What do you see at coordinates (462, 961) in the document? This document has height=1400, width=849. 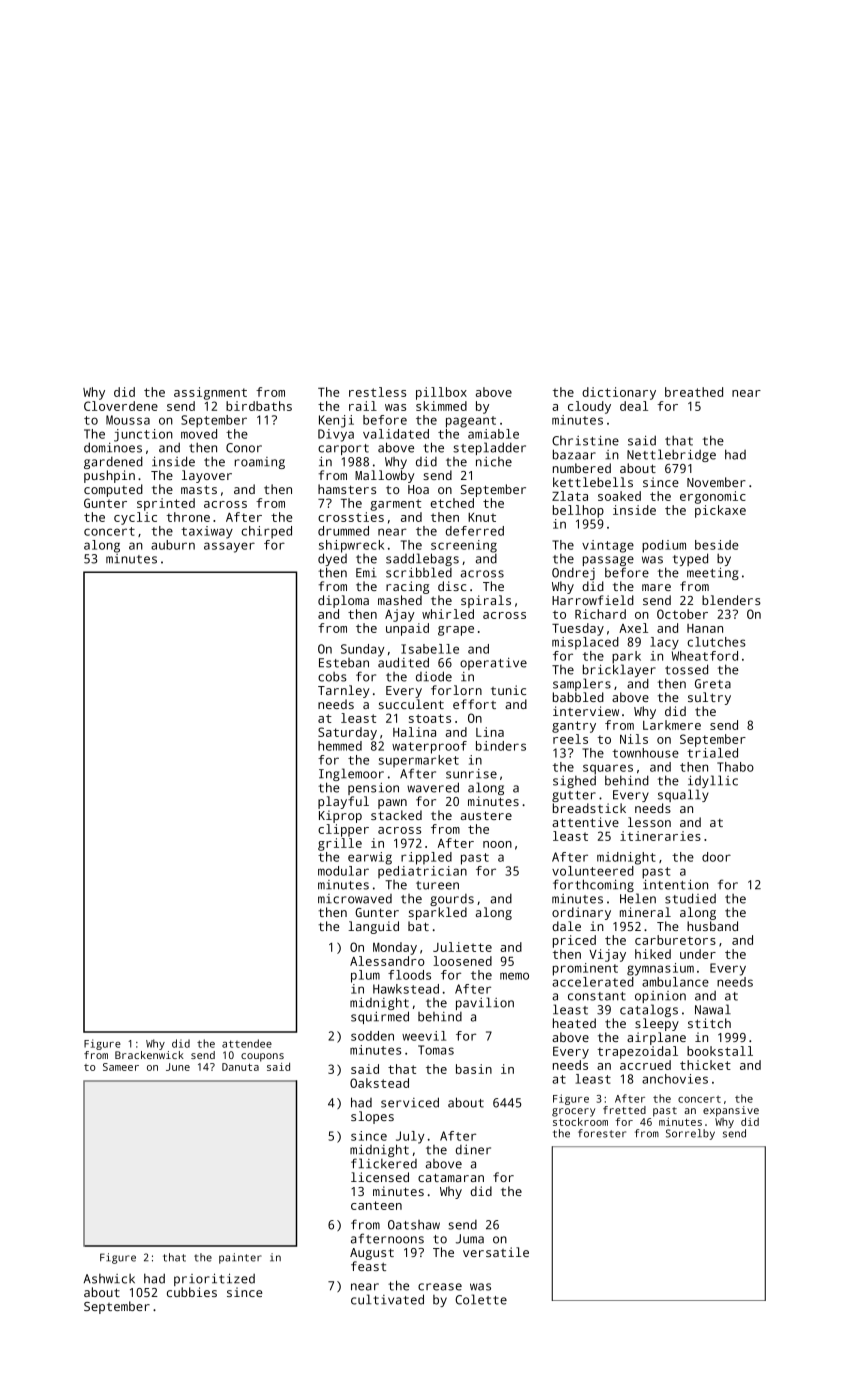 I see `loosened` at bounding box center [462, 961].
